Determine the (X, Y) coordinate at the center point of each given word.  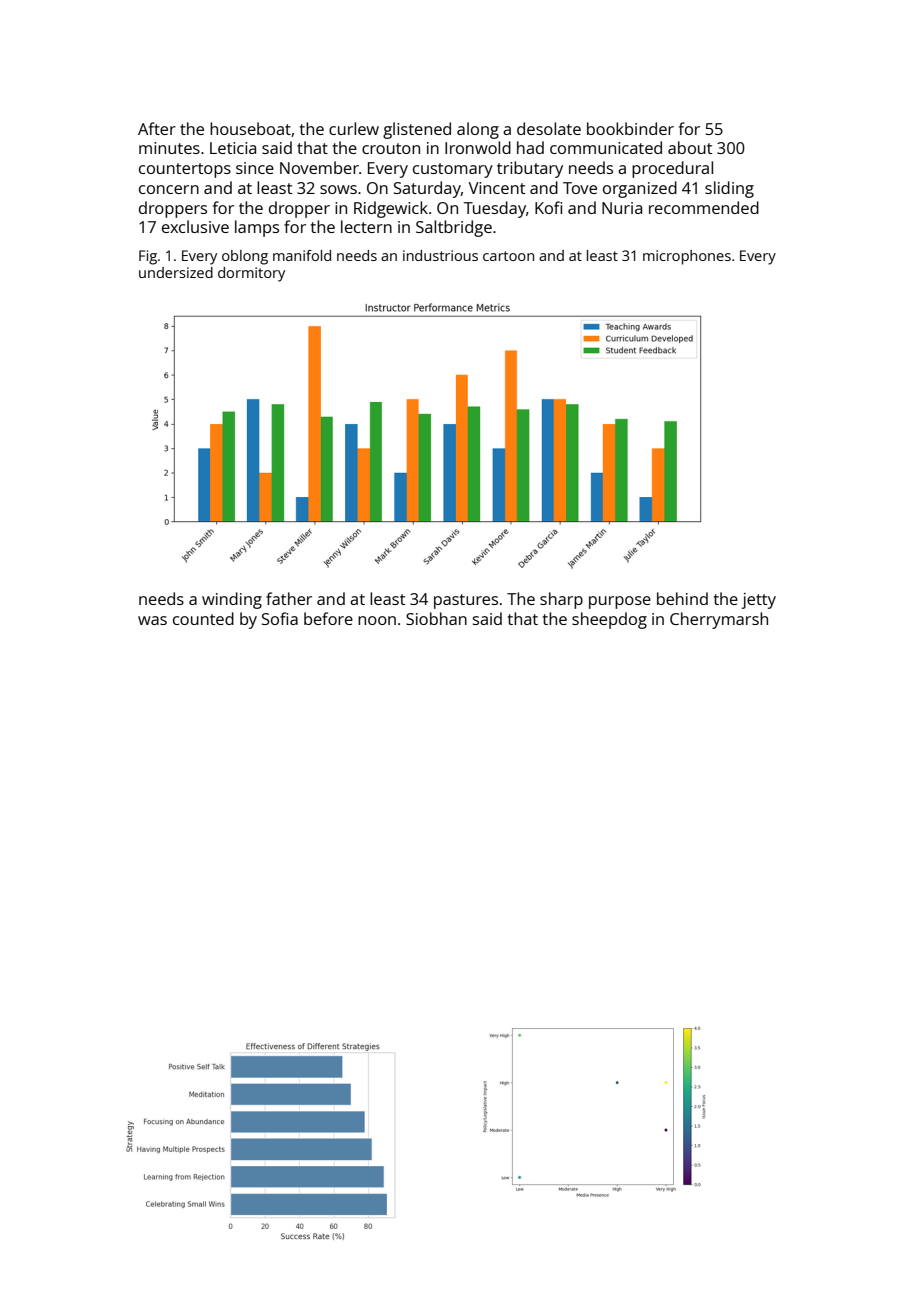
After (157, 128)
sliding (729, 189)
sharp (561, 600)
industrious (440, 255)
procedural (672, 169)
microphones (687, 257)
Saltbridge (454, 228)
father (289, 598)
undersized (176, 272)
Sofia (280, 618)
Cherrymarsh (719, 620)
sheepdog (609, 620)
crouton (391, 148)
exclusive (195, 226)
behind (682, 598)
